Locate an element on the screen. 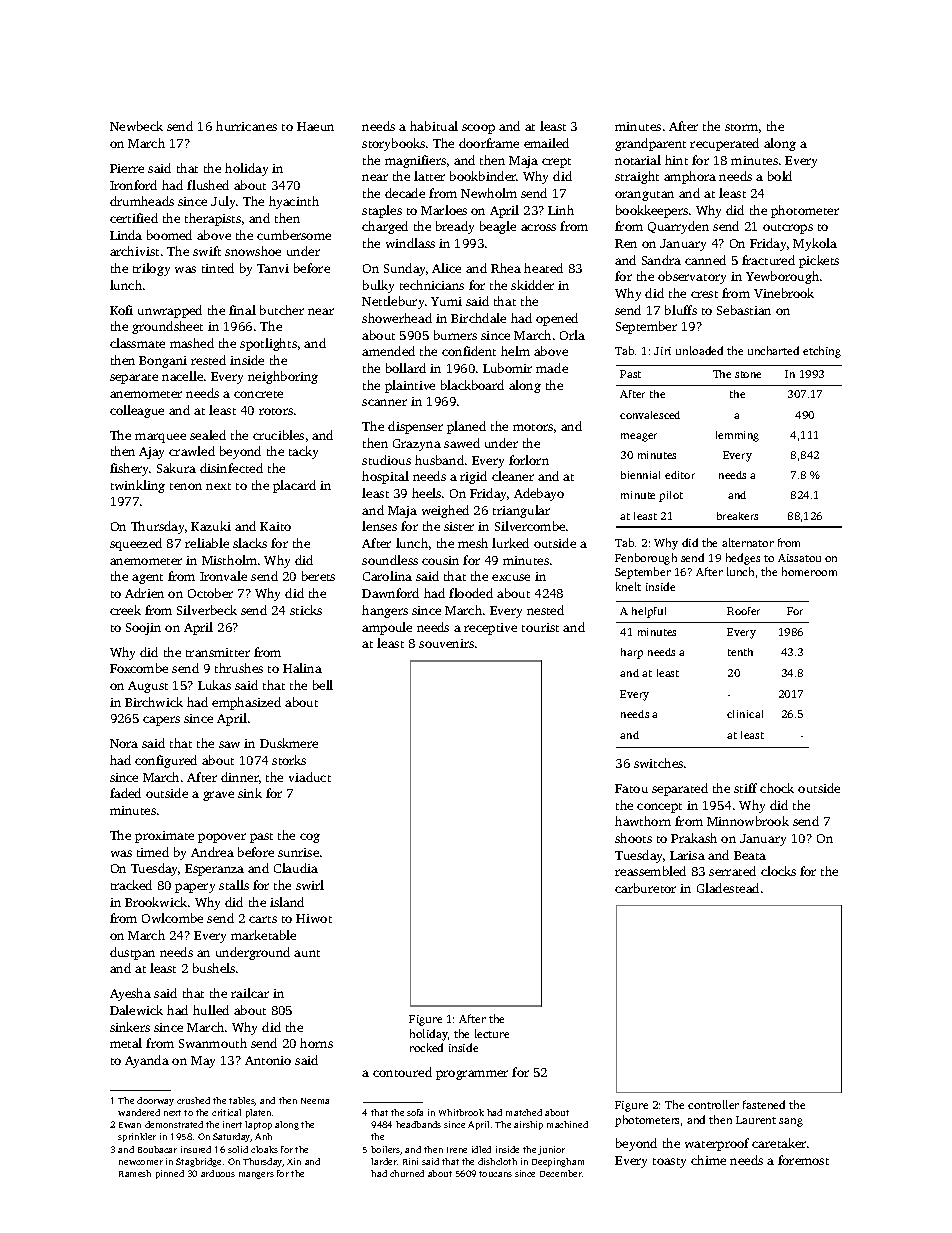 Image resolution: width=952 pixels, height=1233 pixels. switches is located at coordinates (658, 763).
